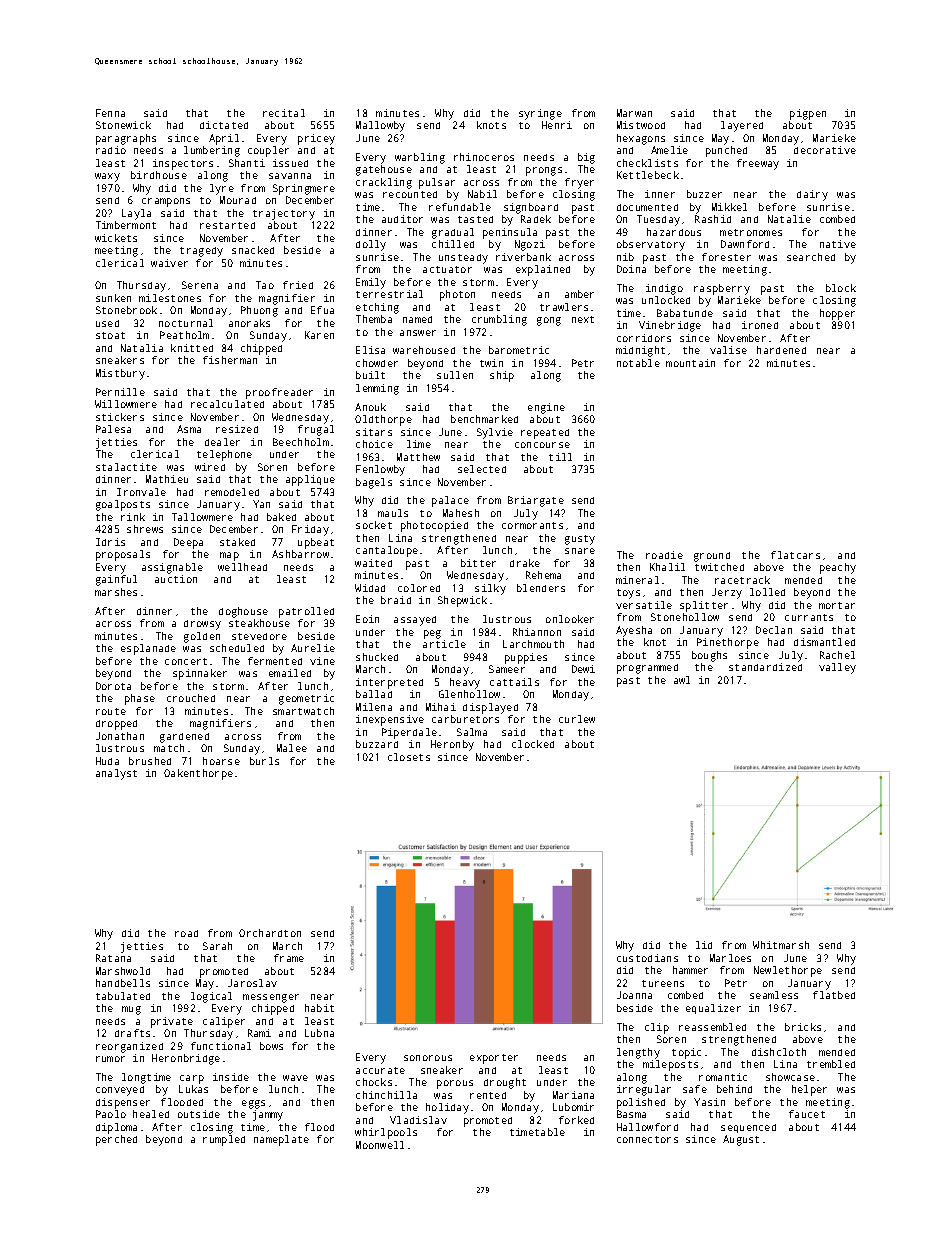  I want to click on exporter, so click(494, 1059).
